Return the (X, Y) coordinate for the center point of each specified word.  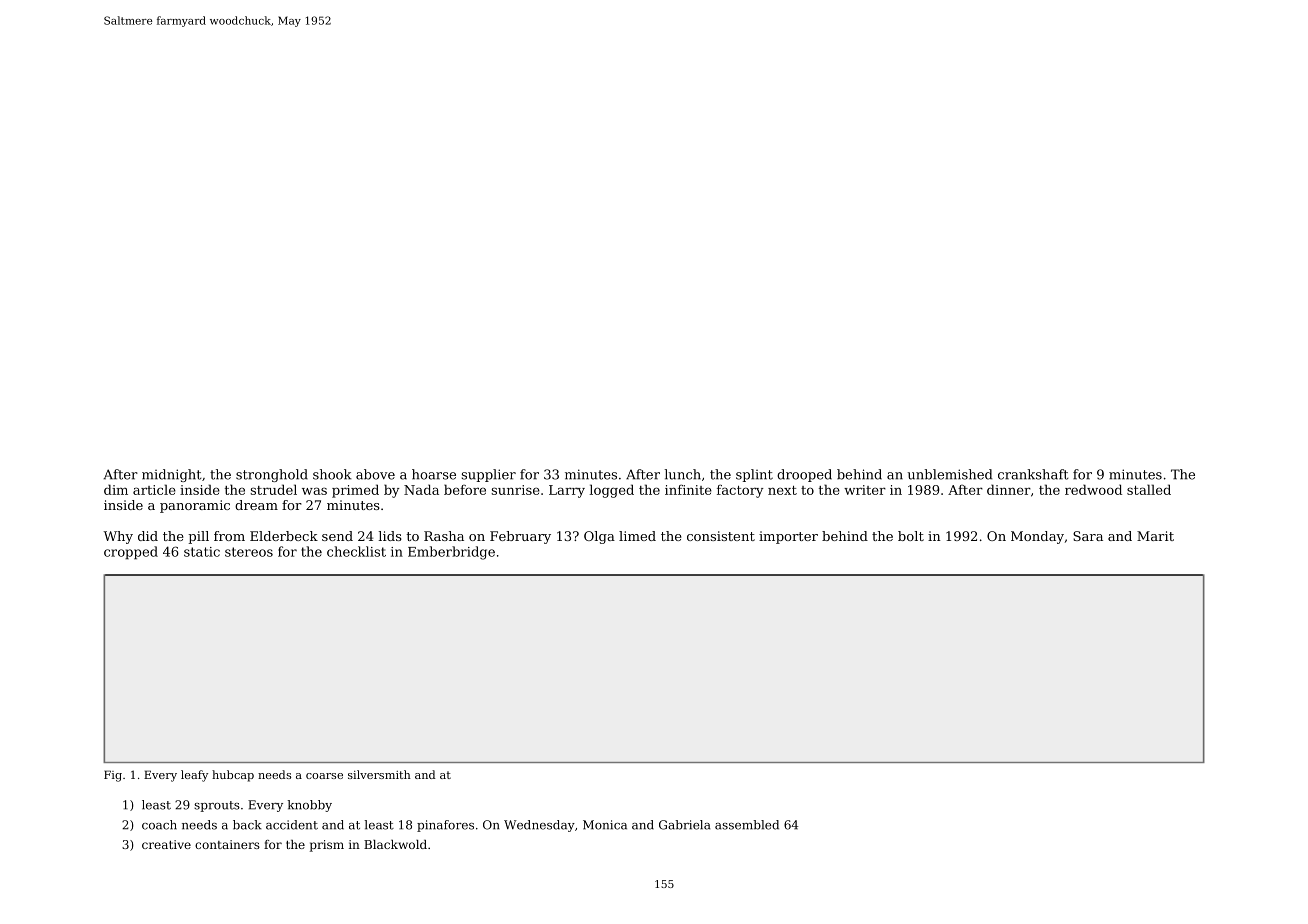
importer (788, 537)
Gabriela (684, 825)
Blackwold (395, 844)
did (148, 536)
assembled (747, 825)
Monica (605, 825)
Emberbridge (451, 553)
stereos (249, 552)
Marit (1155, 536)
